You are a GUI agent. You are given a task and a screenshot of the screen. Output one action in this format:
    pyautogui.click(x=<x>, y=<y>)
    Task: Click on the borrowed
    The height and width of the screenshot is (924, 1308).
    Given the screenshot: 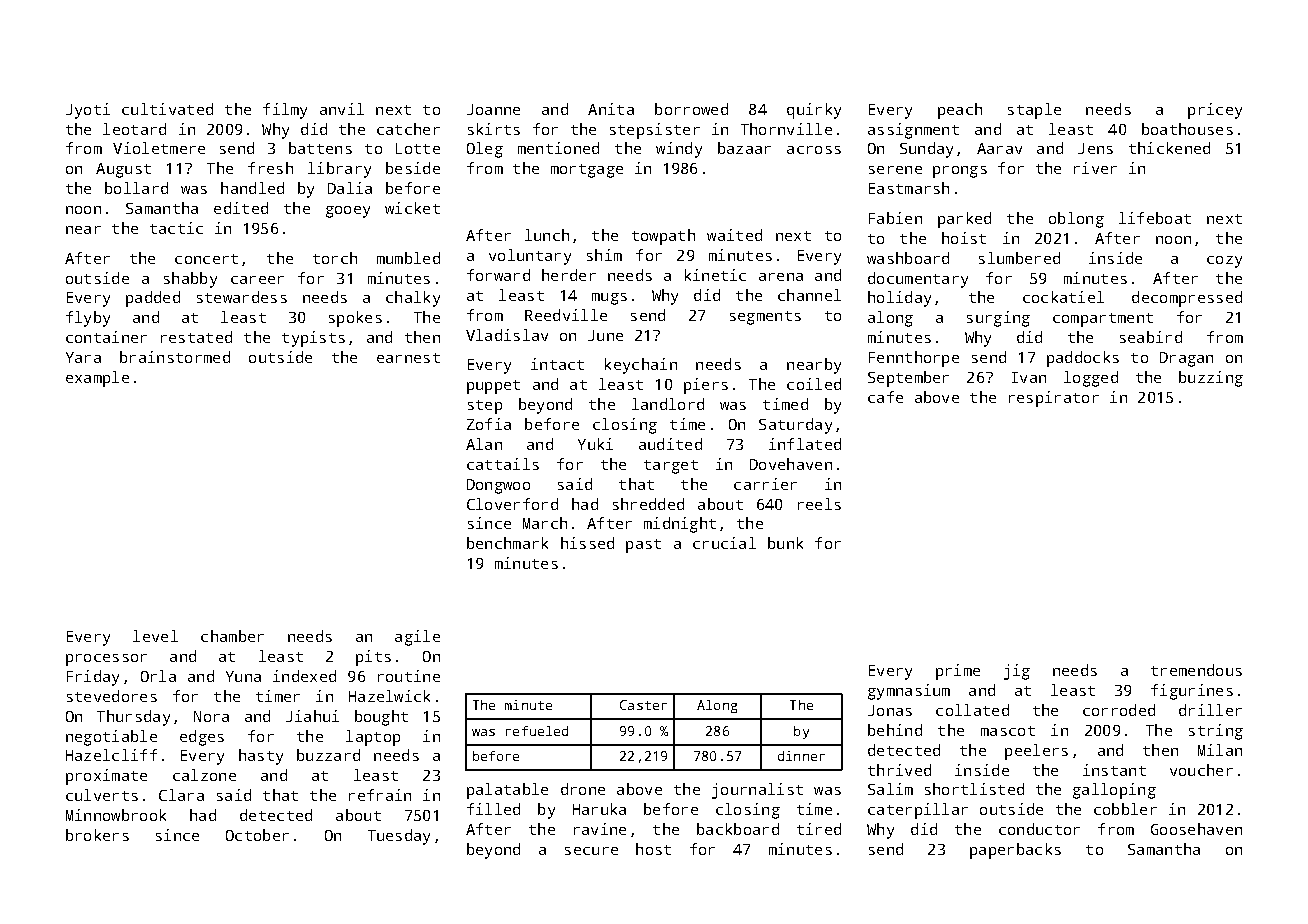 What is the action you would take?
    pyautogui.click(x=691, y=109)
